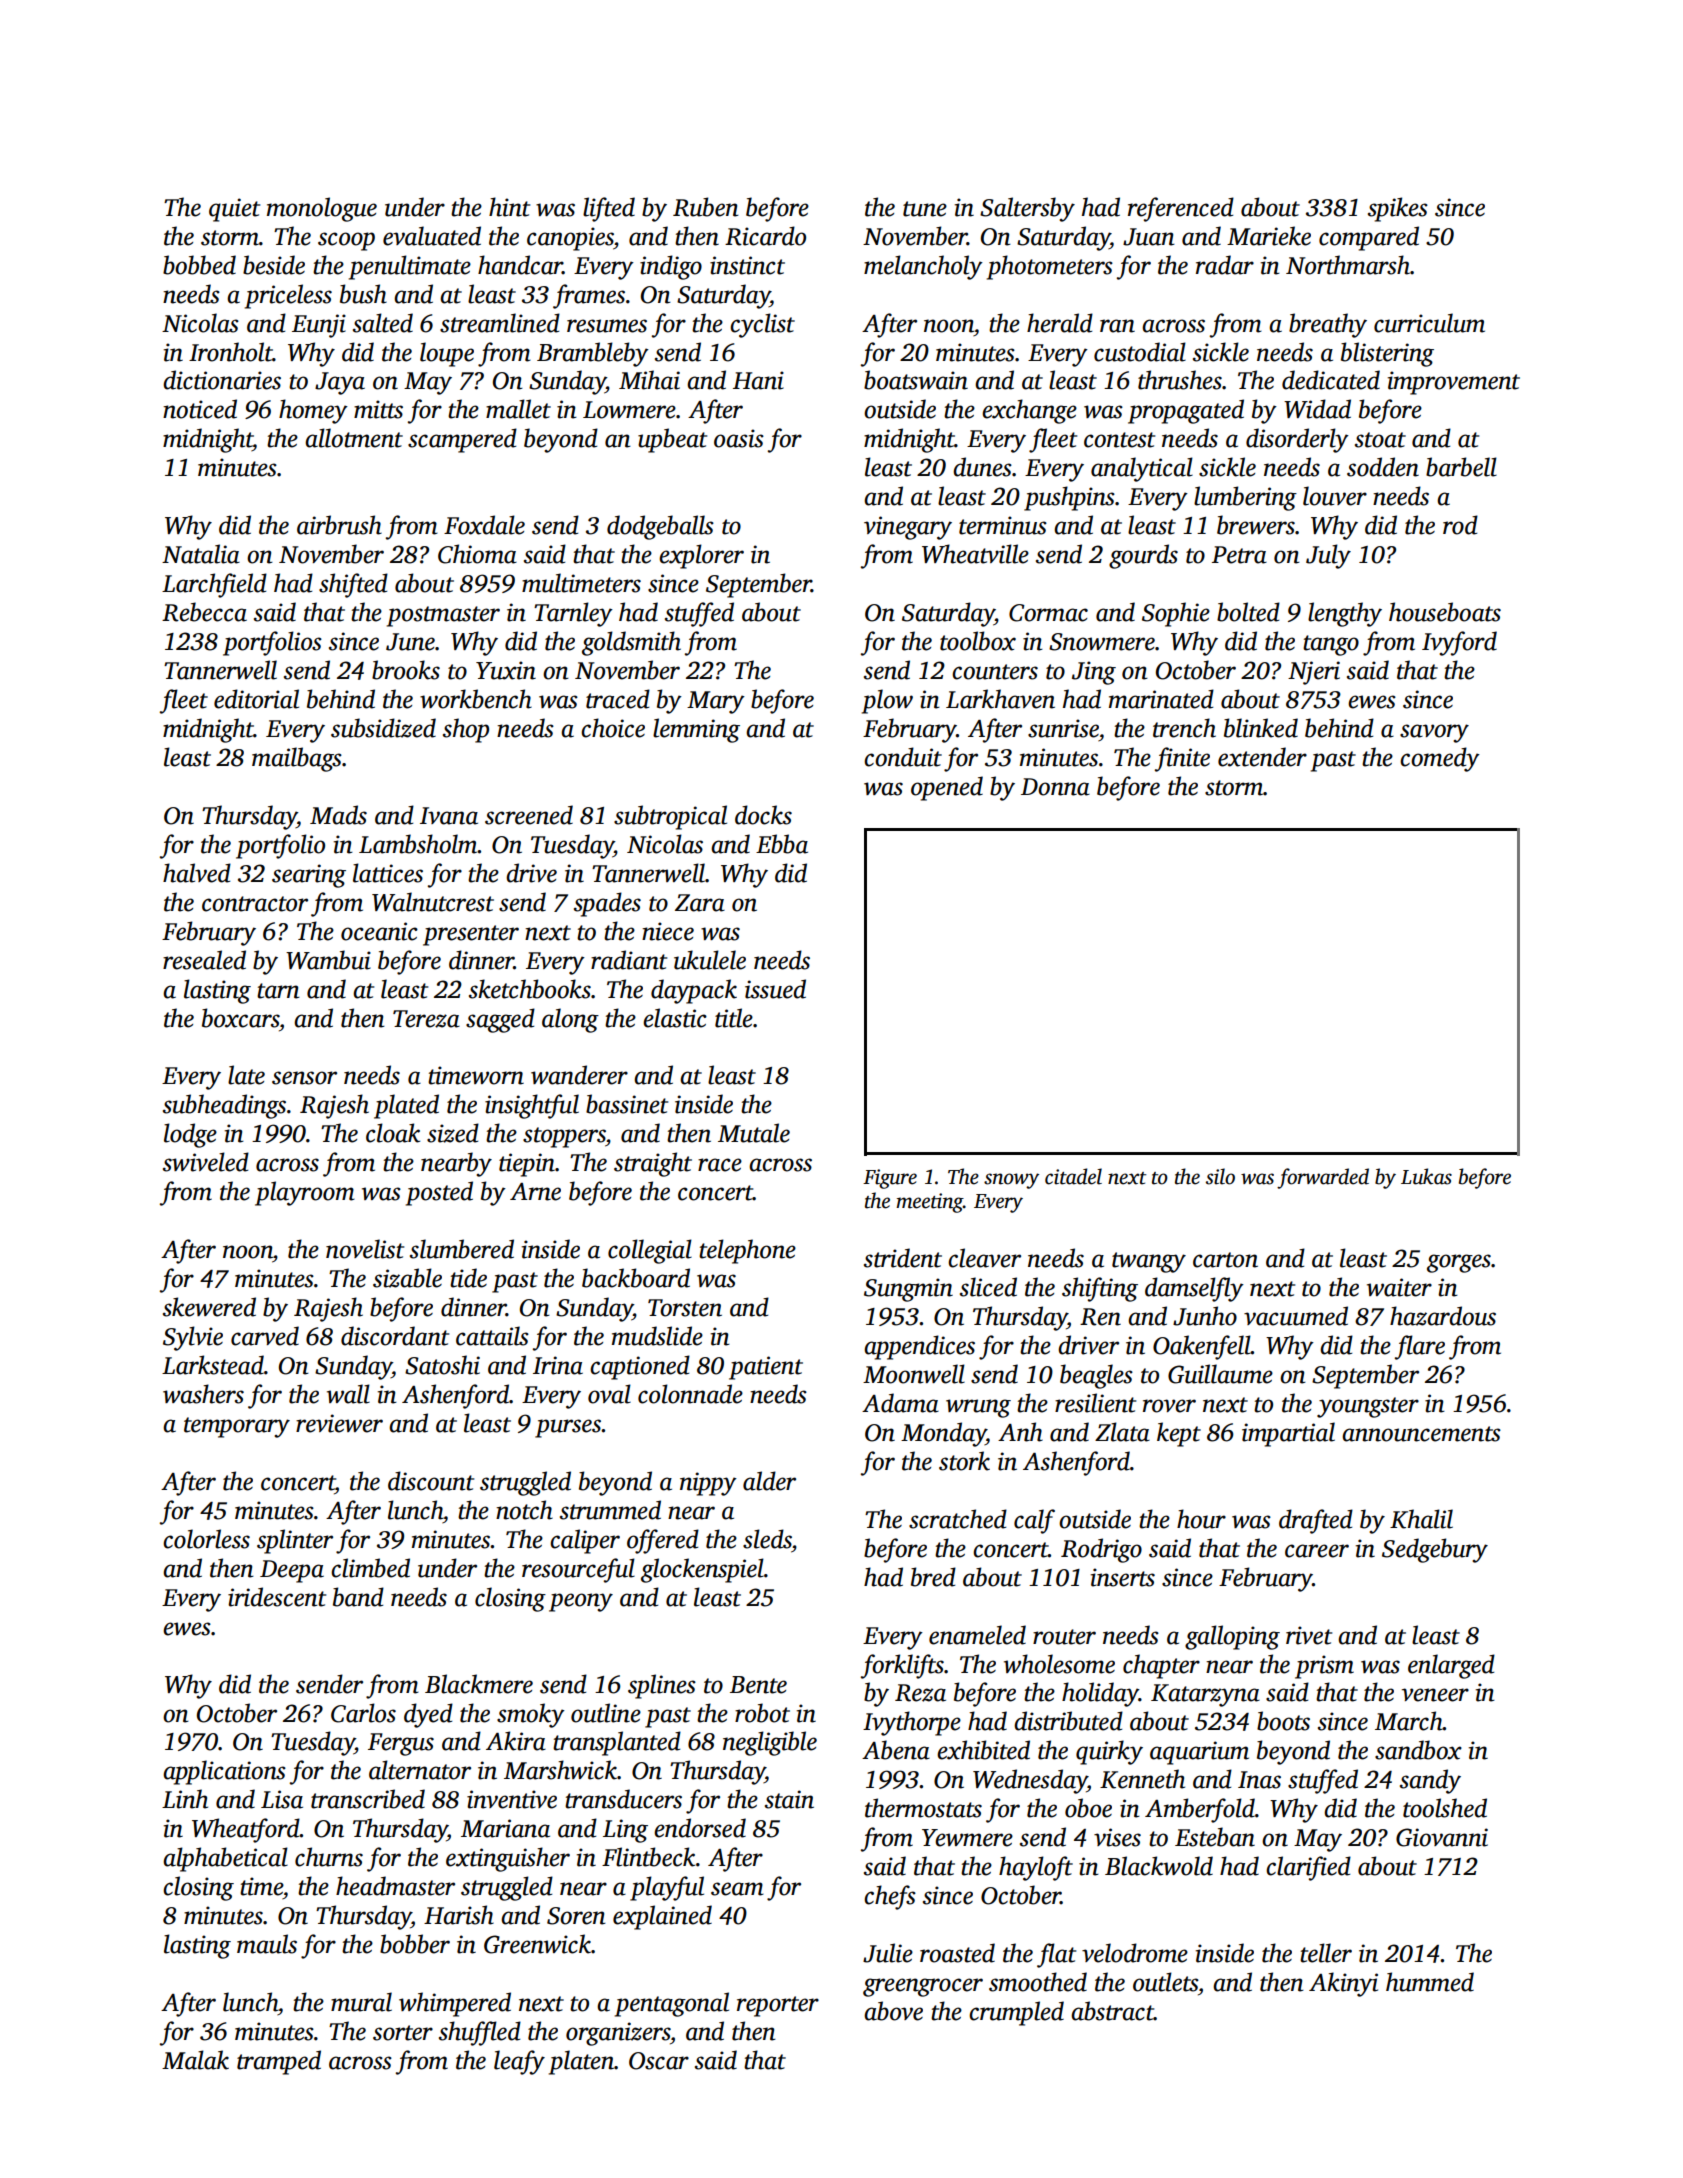 This screenshot has width=1683, height=2178. Describe the element at coordinates (947, 788) in the screenshot. I see `opened` at that location.
